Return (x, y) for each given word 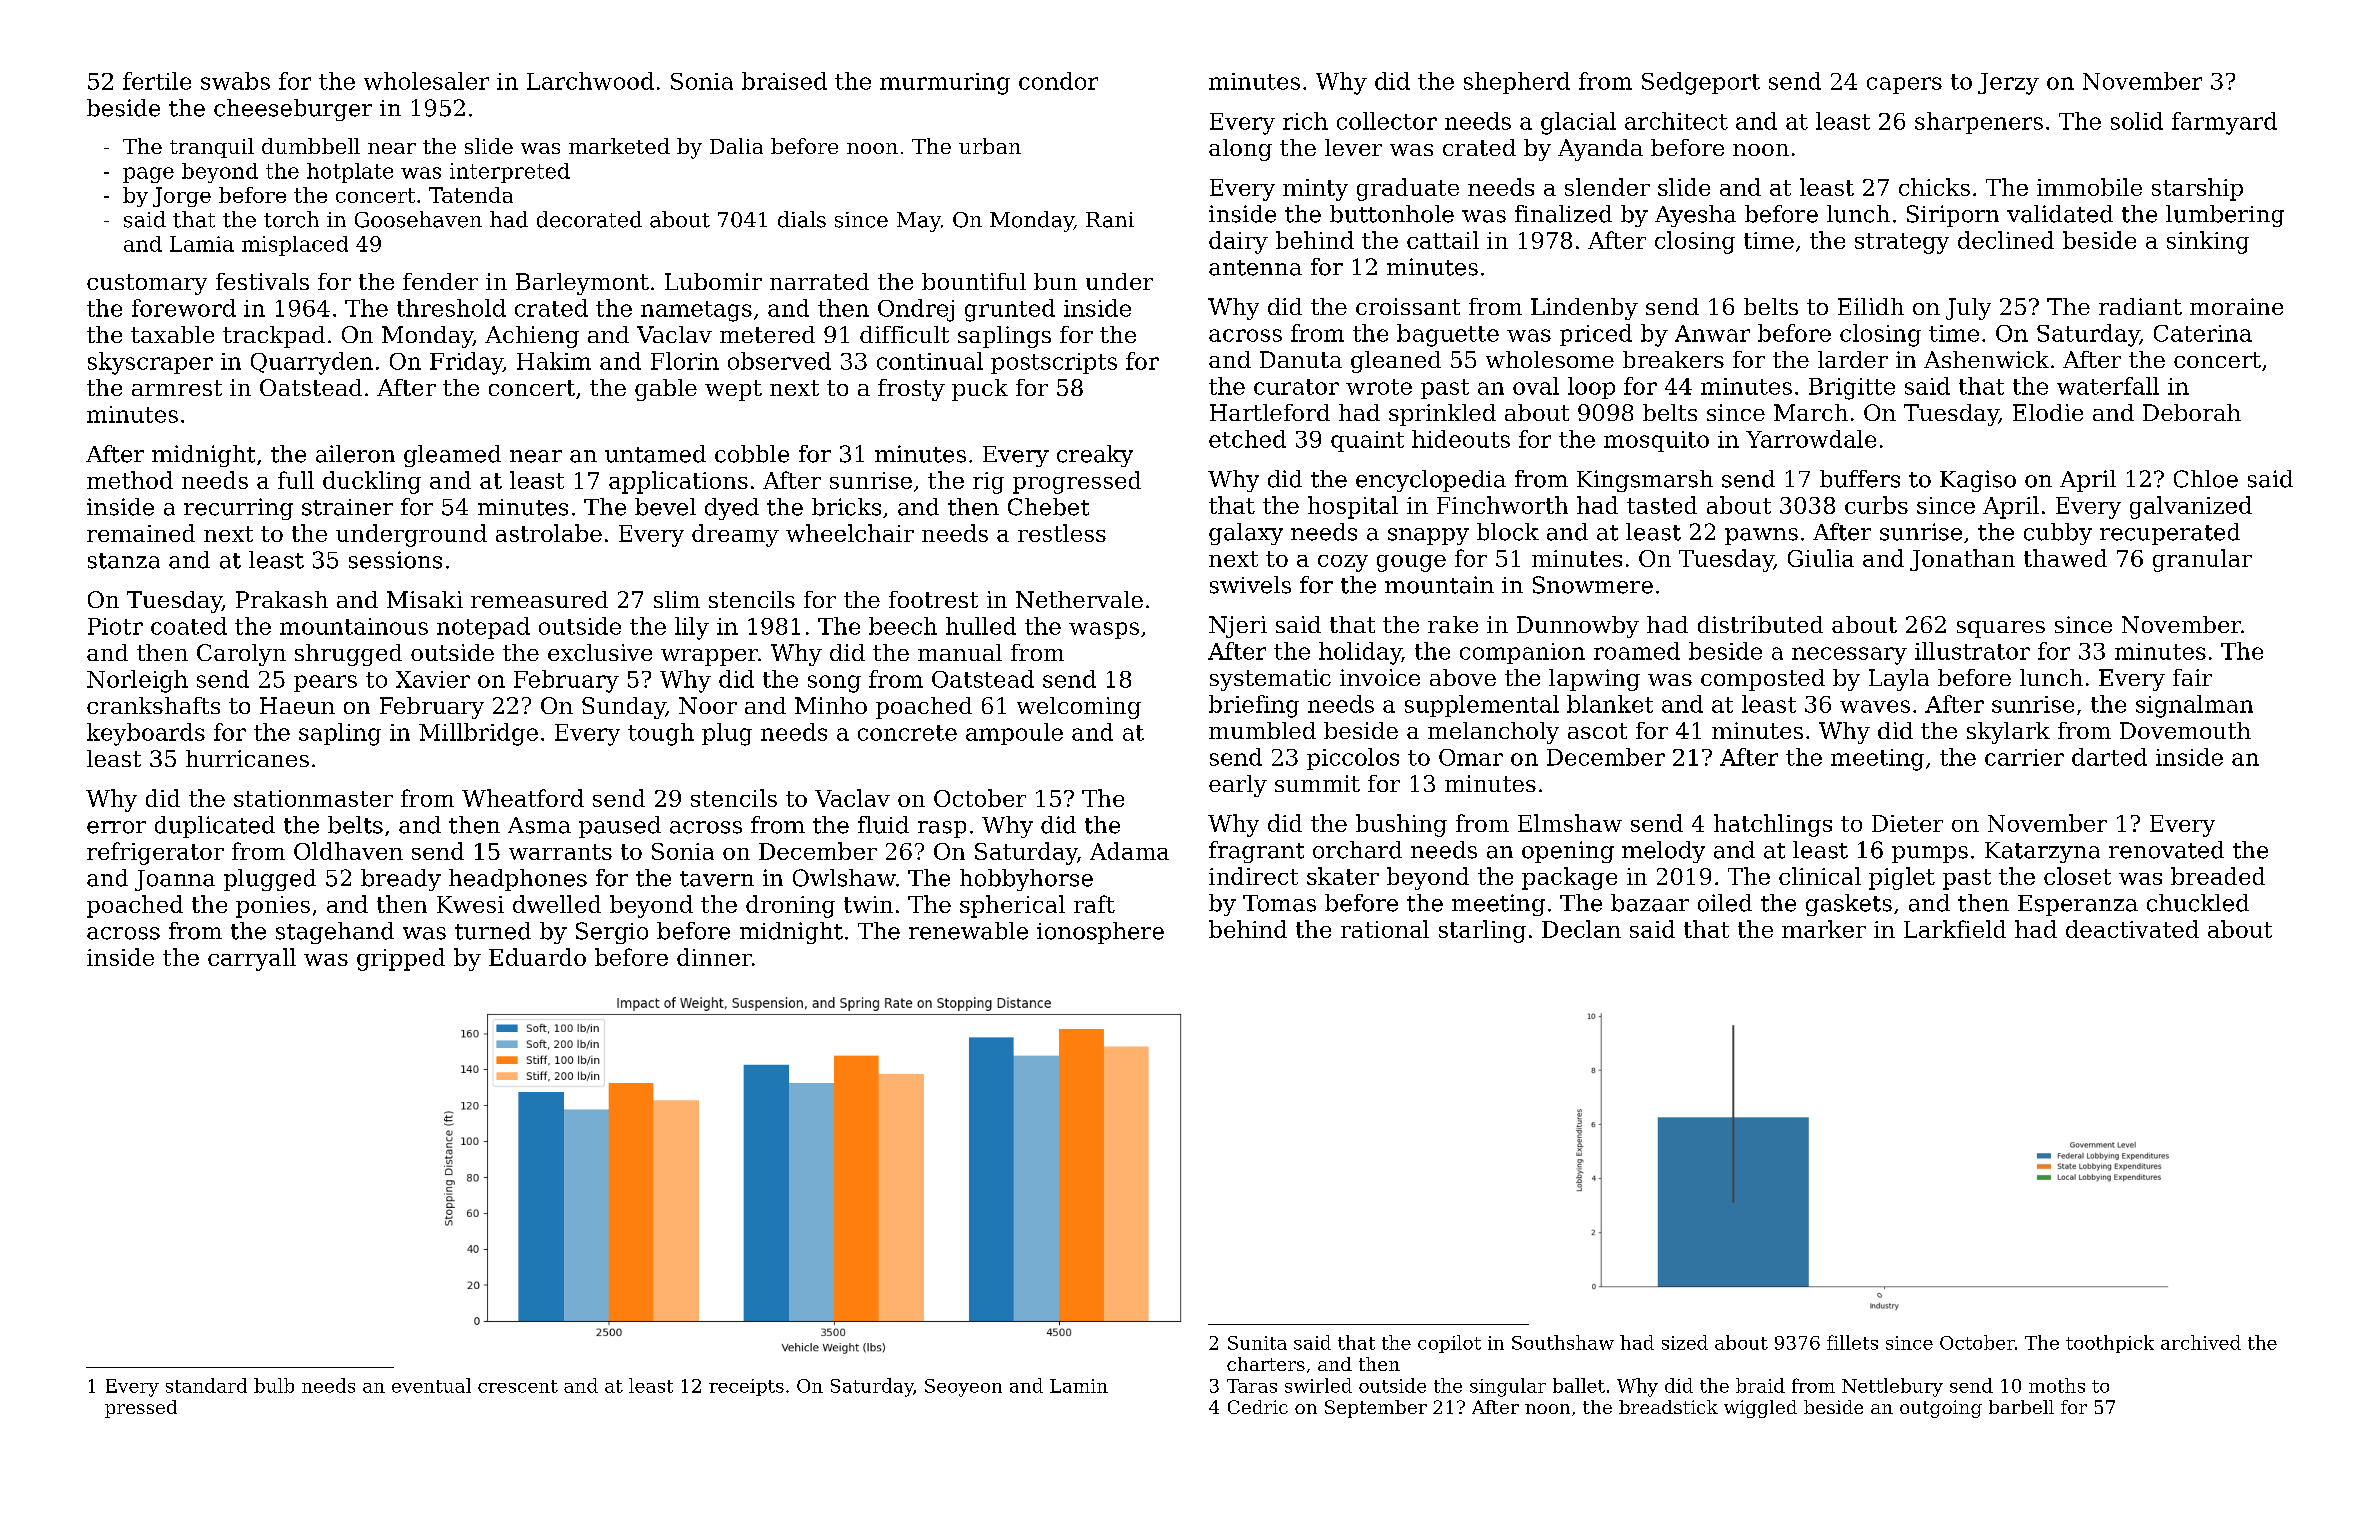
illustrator (1972, 651)
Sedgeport (1701, 83)
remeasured (539, 599)
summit (1317, 783)
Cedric (1258, 1407)
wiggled (1760, 1409)
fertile (157, 81)
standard (206, 1385)
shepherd (1517, 83)
